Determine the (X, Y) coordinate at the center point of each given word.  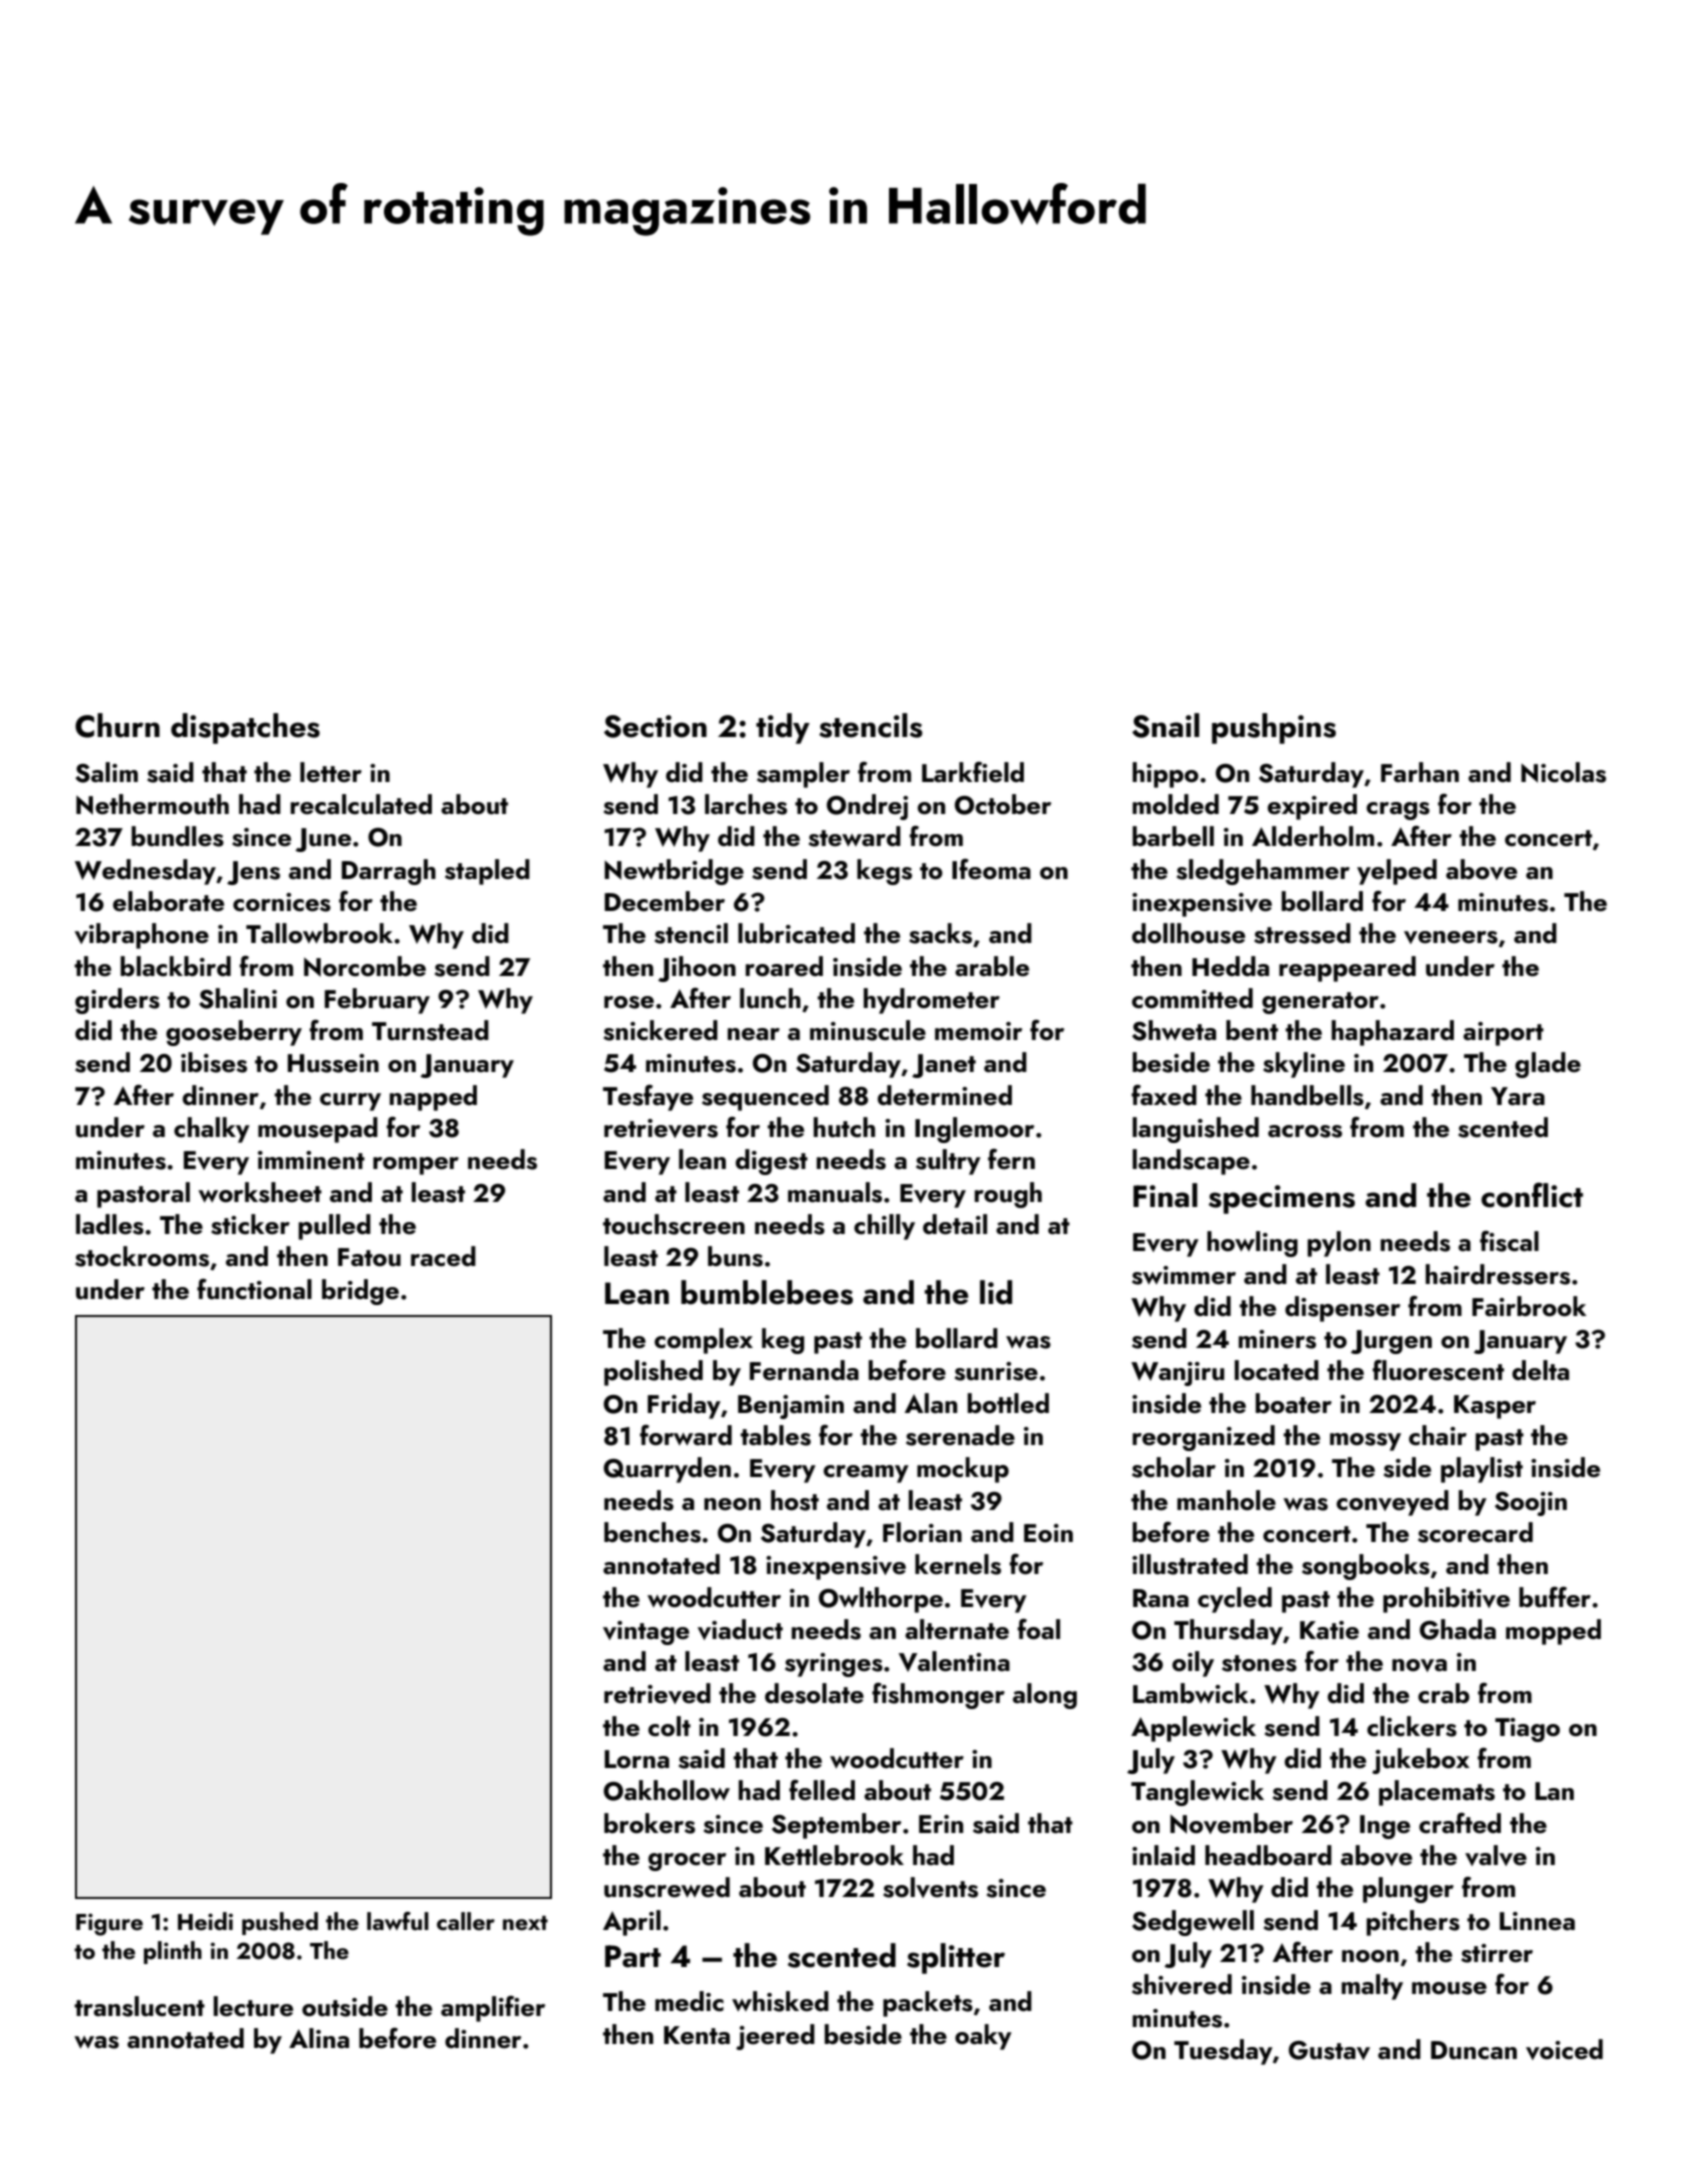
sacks (940, 933)
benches (652, 1532)
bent (1252, 1030)
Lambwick (1190, 1693)
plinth (173, 1952)
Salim (106, 772)
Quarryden (667, 1470)
